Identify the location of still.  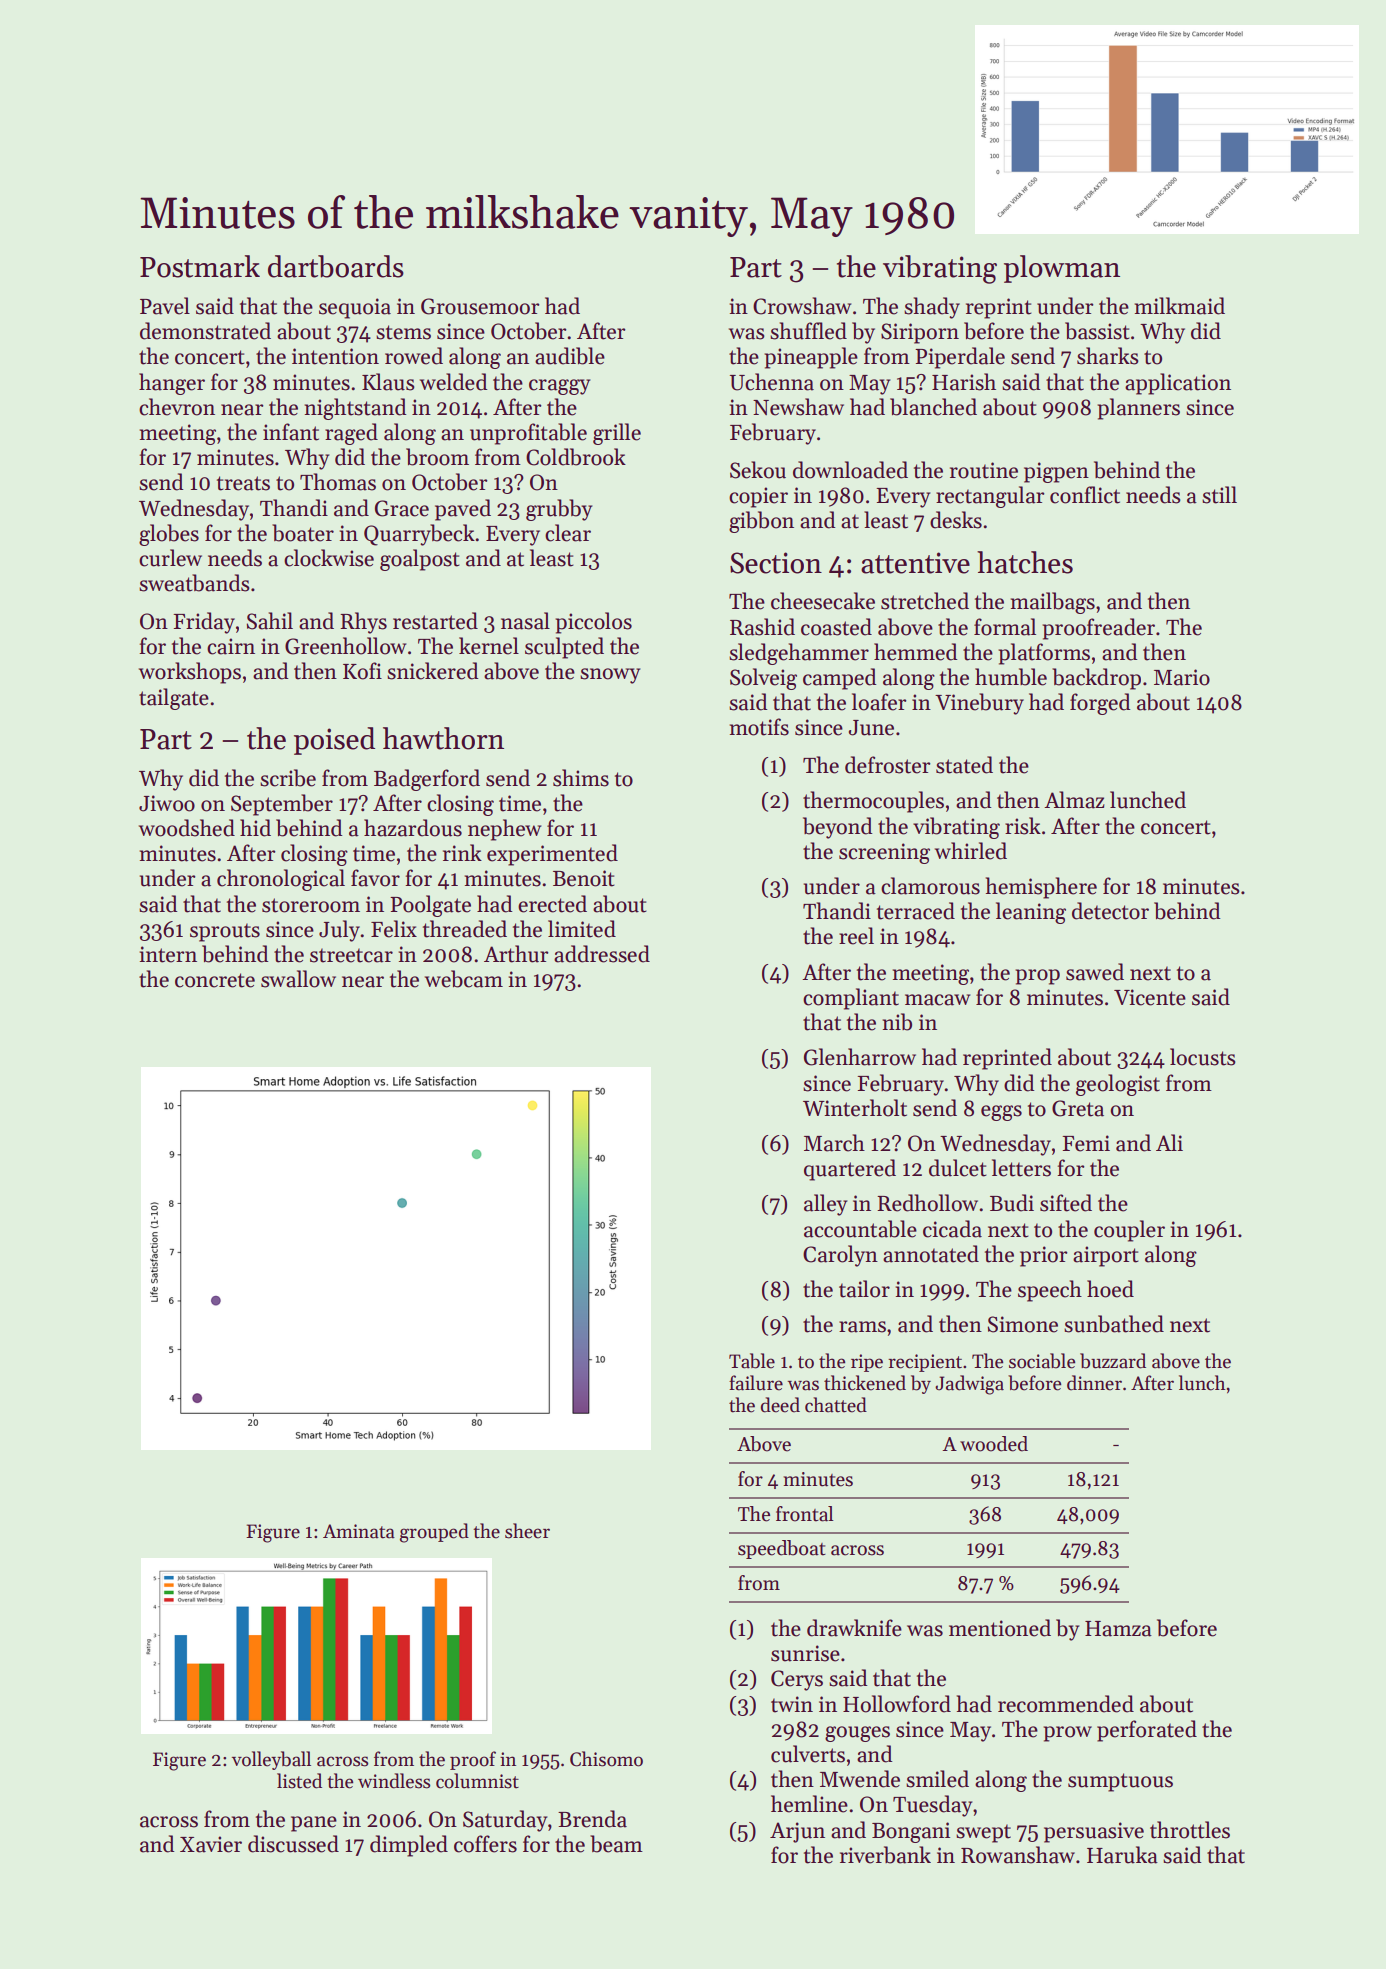
(1219, 495).
